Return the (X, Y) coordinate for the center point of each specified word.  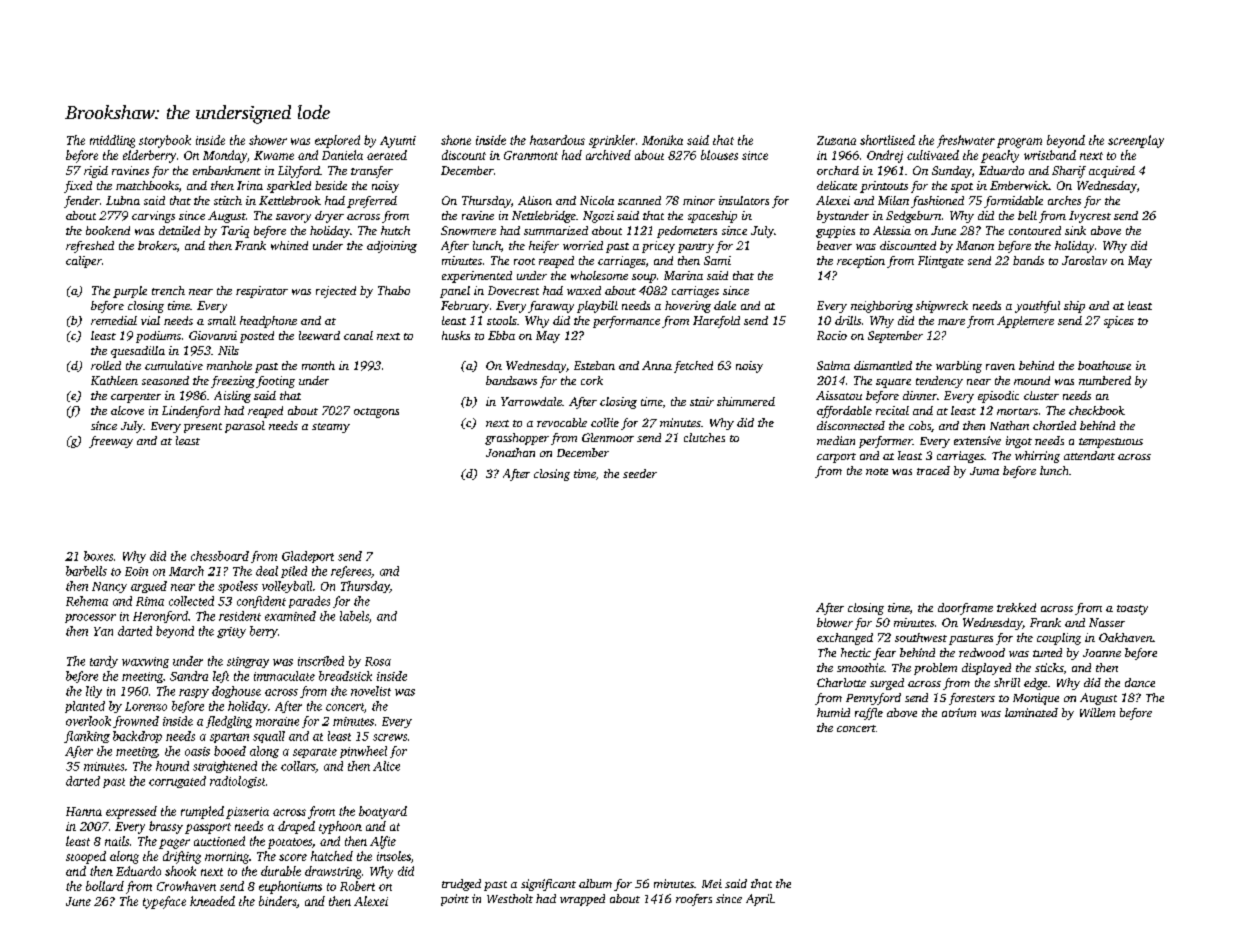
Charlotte (841, 682)
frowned (136, 722)
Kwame (274, 155)
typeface (164, 902)
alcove (127, 410)
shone (456, 140)
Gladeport (308, 557)
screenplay (1136, 141)
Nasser (1107, 622)
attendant (1089, 455)
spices (1119, 322)
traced (933, 470)
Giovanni (213, 335)
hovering (688, 307)
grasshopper (517, 439)
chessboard (220, 556)
